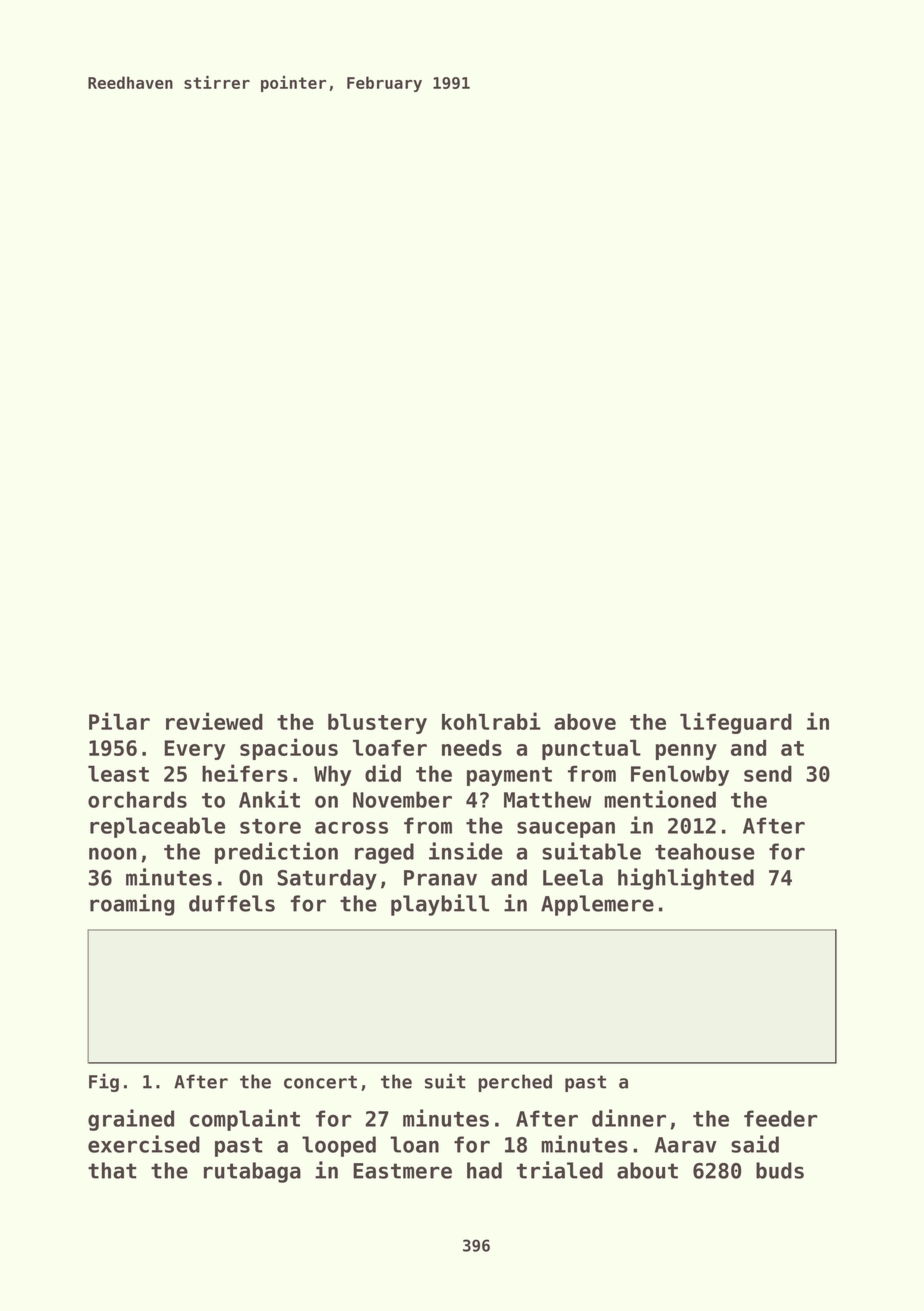  I want to click on Saturday, so click(327, 879).
